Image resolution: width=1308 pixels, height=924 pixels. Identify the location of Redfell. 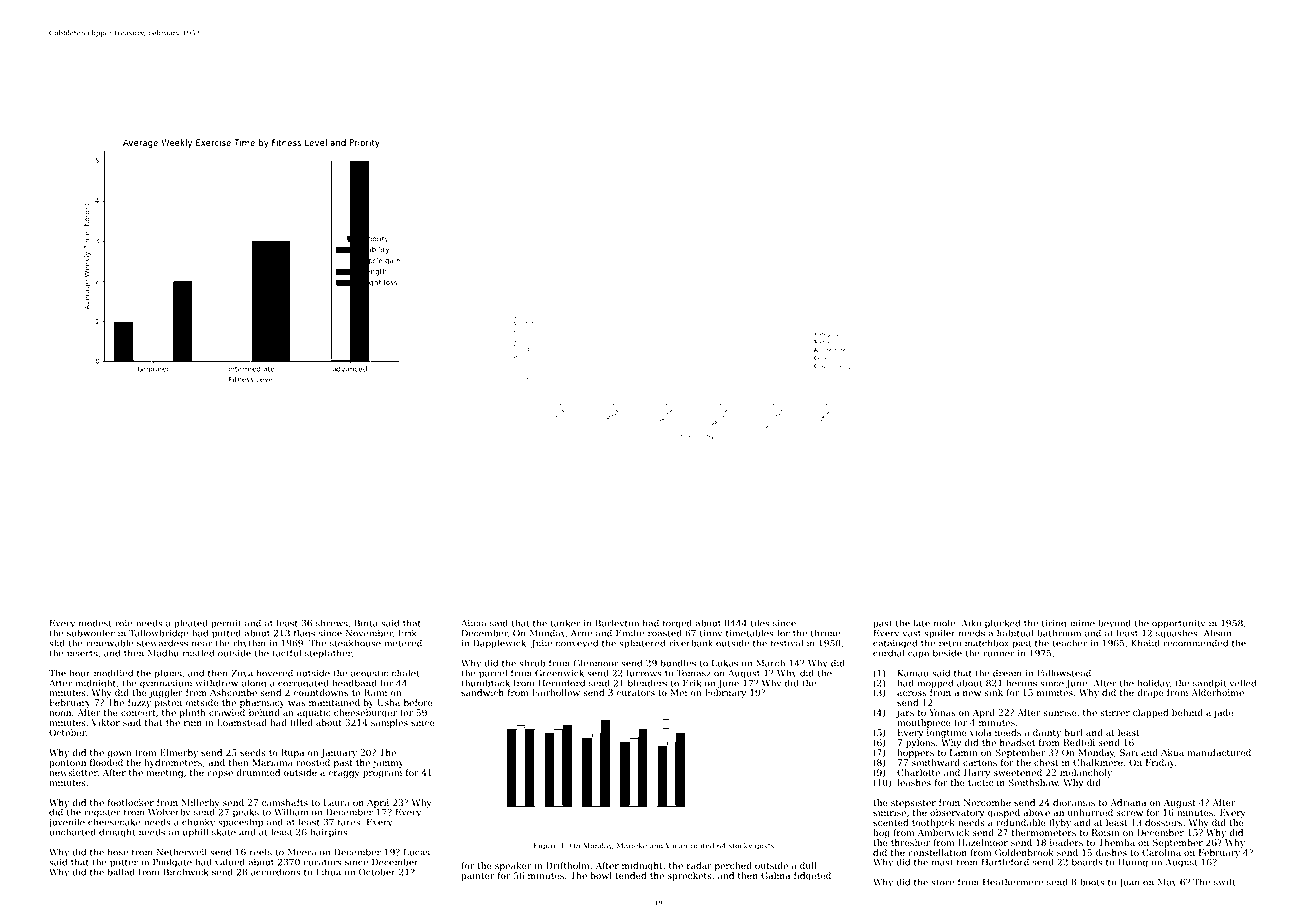
(1079, 742).
